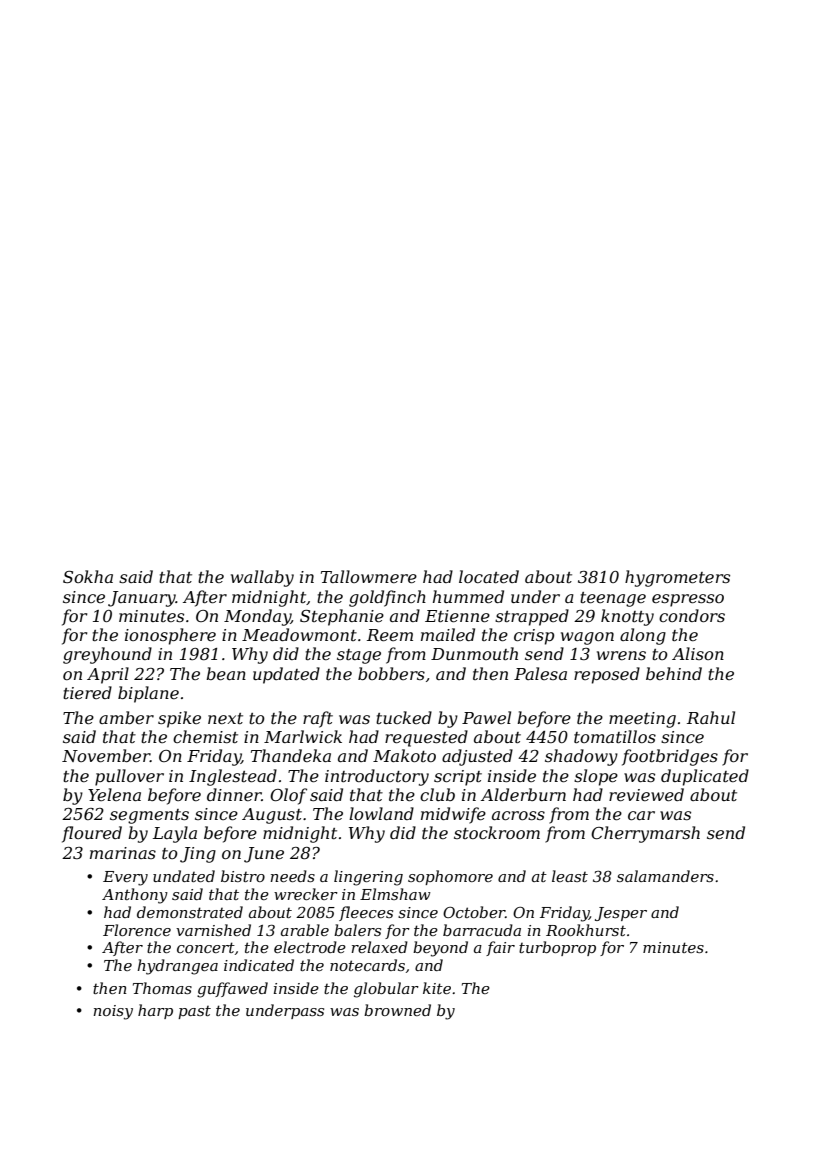  What do you see at coordinates (114, 794) in the document?
I see `Yelena` at bounding box center [114, 794].
